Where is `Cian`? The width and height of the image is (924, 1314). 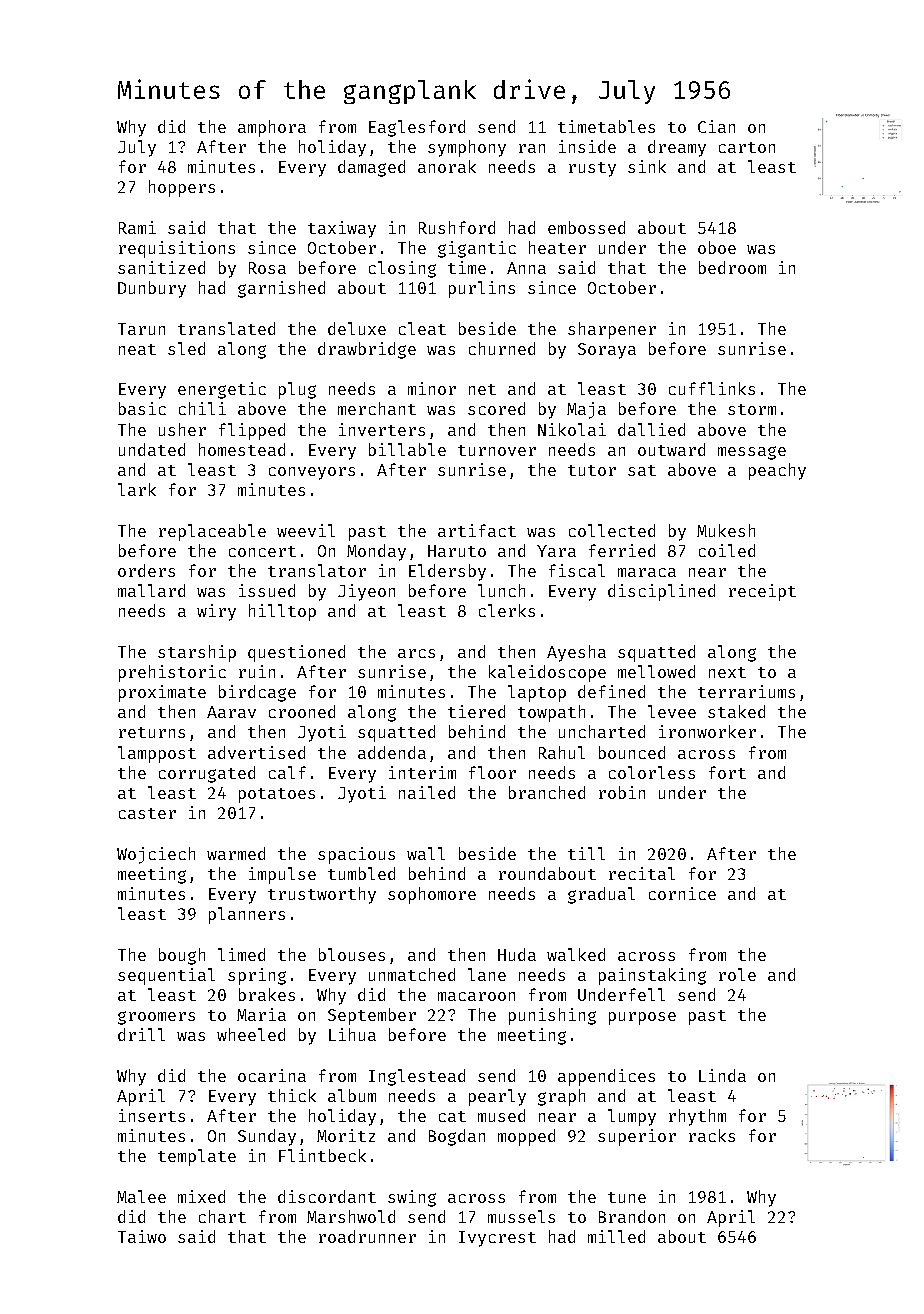
Cian is located at coordinates (716, 126).
